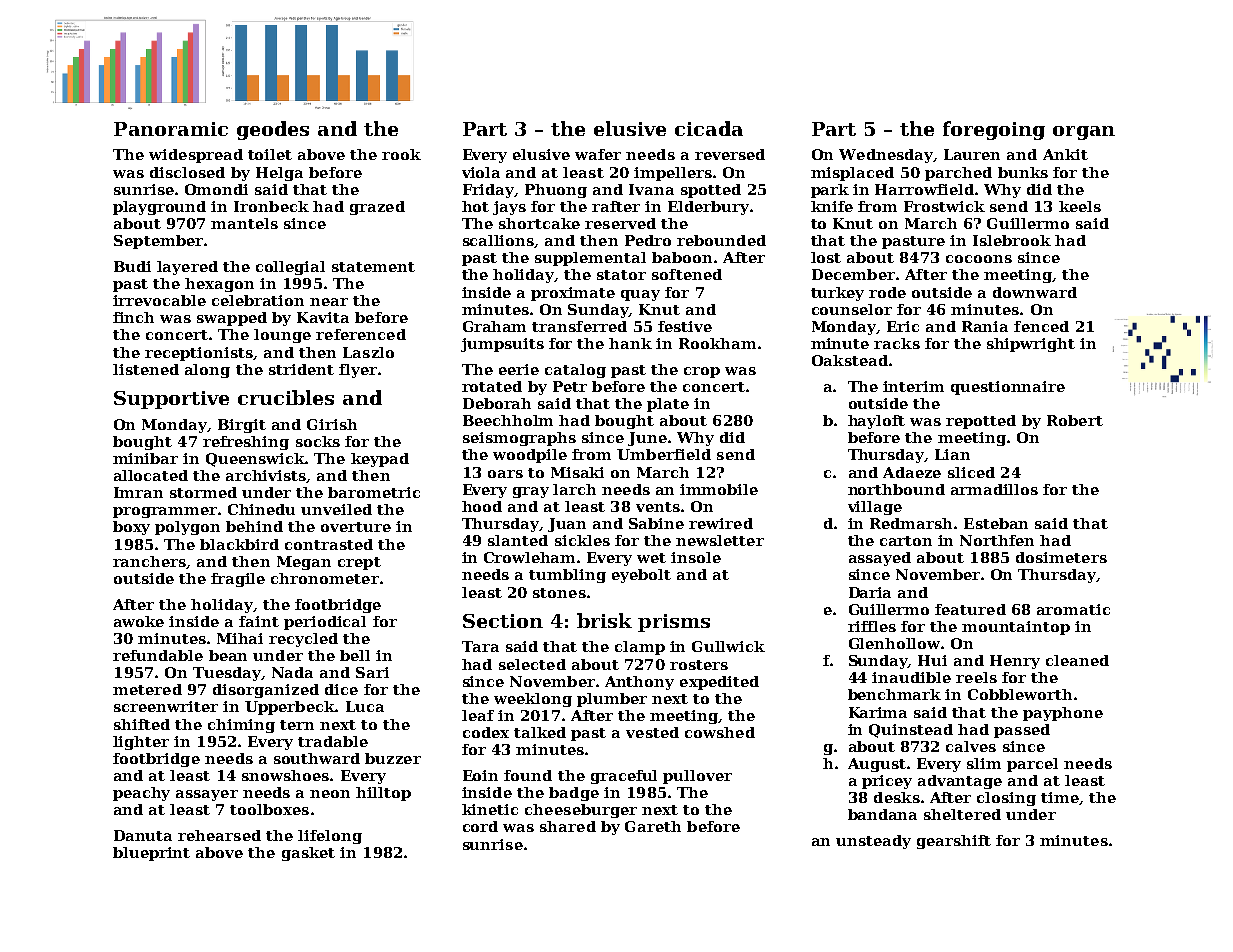  What do you see at coordinates (653, 826) in the screenshot?
I see `Gareth` at bounding box center [653, 826].
